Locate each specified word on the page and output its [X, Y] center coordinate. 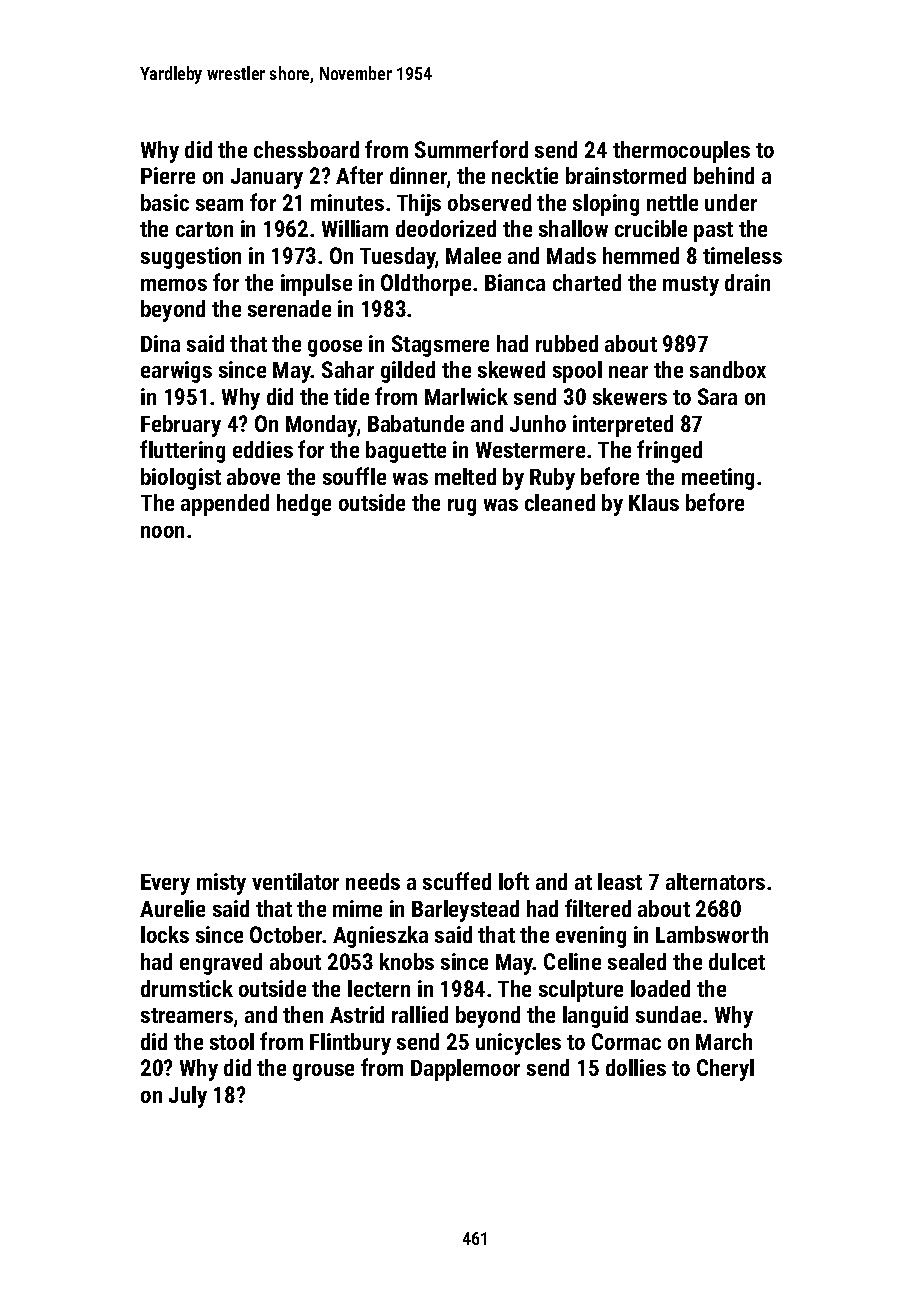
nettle [672, 202]
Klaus [654, 502]
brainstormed [626, 175]
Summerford [471, 149]
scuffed [457, 881]
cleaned [560, 502]
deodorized [446, 228]
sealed [637, 961]
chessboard [306, 149]
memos [174, 285]
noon [162, 532]
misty [221, 884]
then [303, 1014]
